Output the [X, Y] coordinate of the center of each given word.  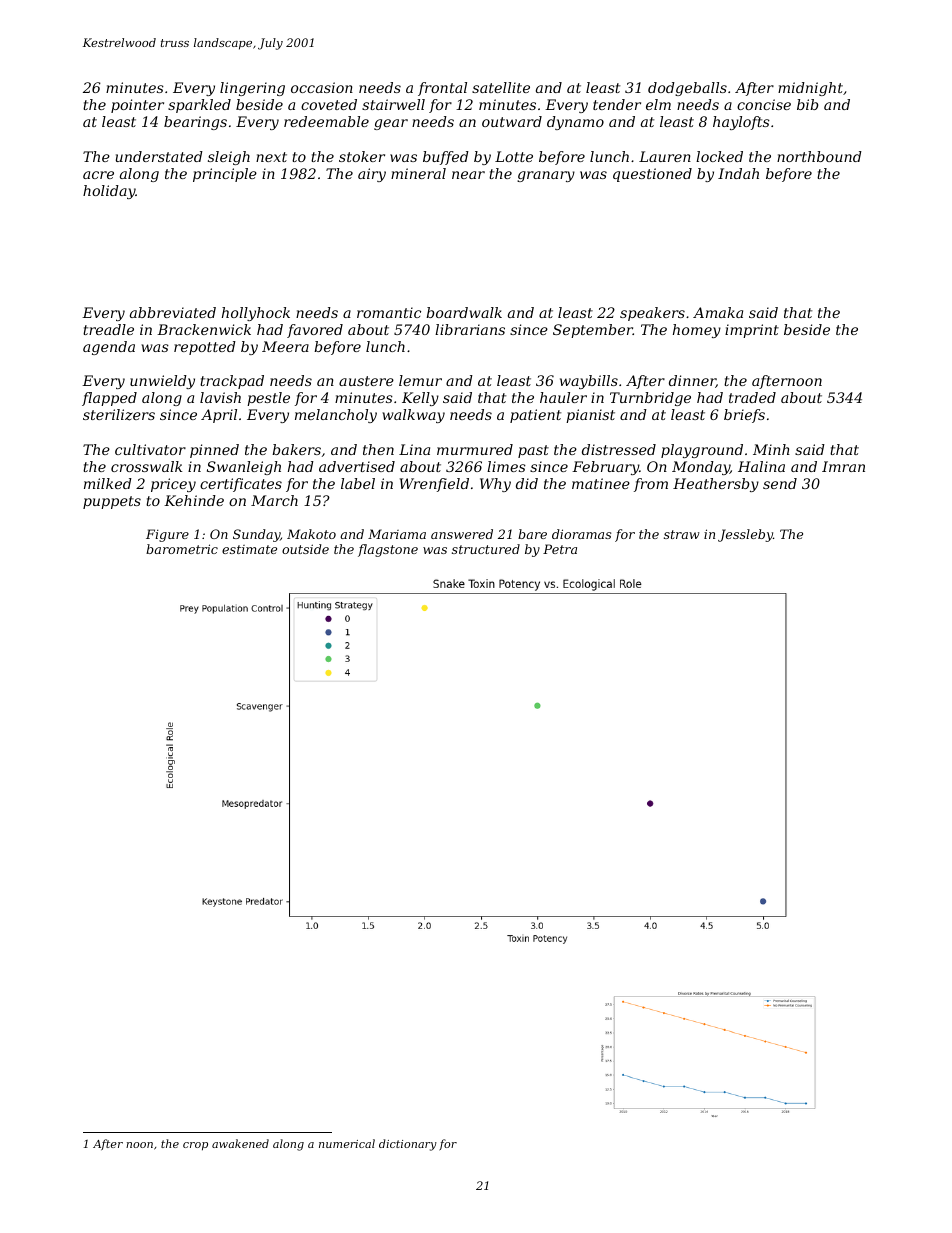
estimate [249, 549]
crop [195, 1146]
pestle [268, 399]
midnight [810, 89]
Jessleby [745, 535]
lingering [252, 89]
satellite [501, 87]
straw [682, 534]
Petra [560, 549]
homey [697, 331]
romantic [389, 312]
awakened [240, 1143]
